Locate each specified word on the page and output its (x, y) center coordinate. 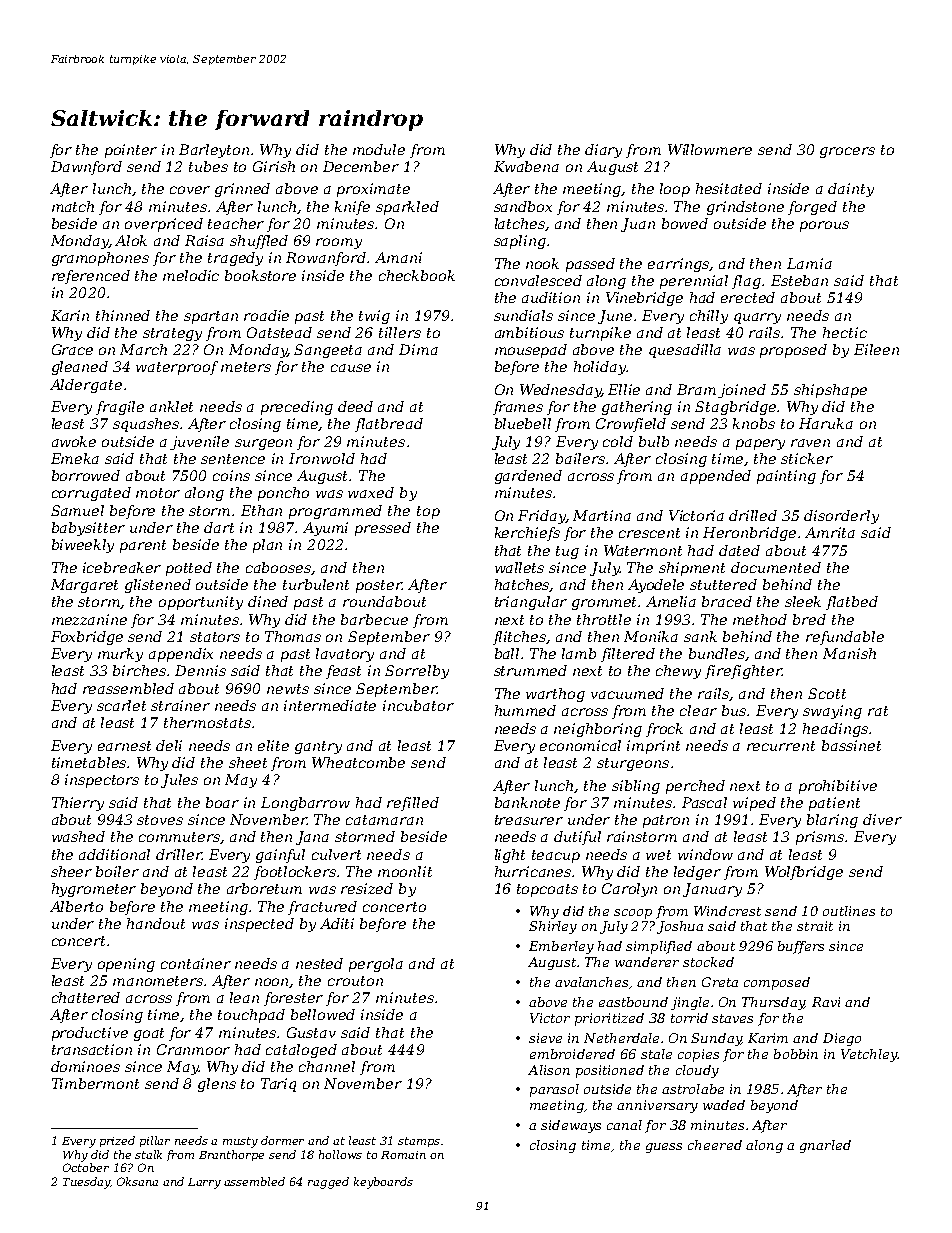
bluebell (523, 423)
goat (149, 1034)
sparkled (407, 208)
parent (143, 546)
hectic (845, 332)
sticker (807, 458)
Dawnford (86, 168)
